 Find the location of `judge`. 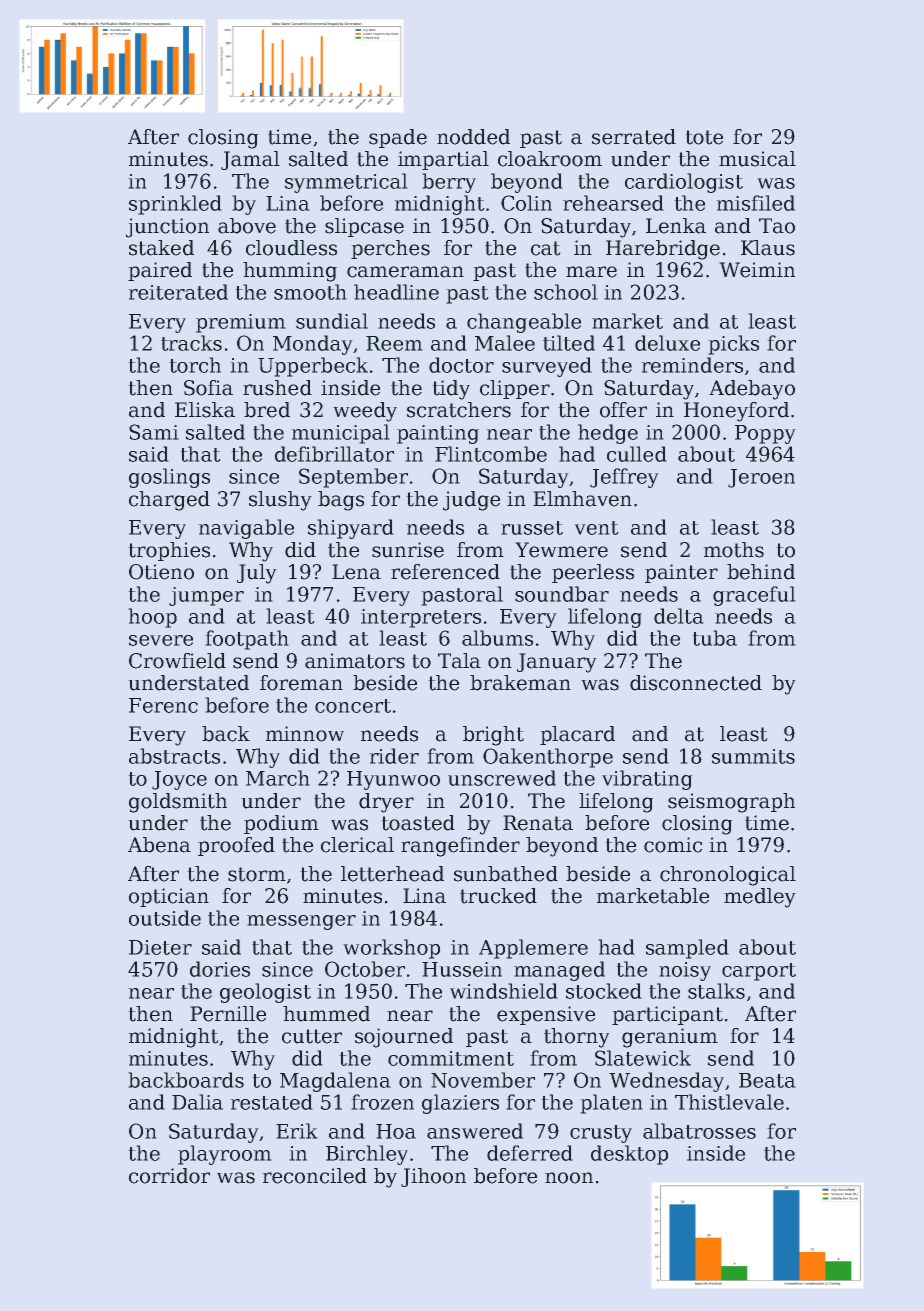

judge is located at coordinates (471, 501).
